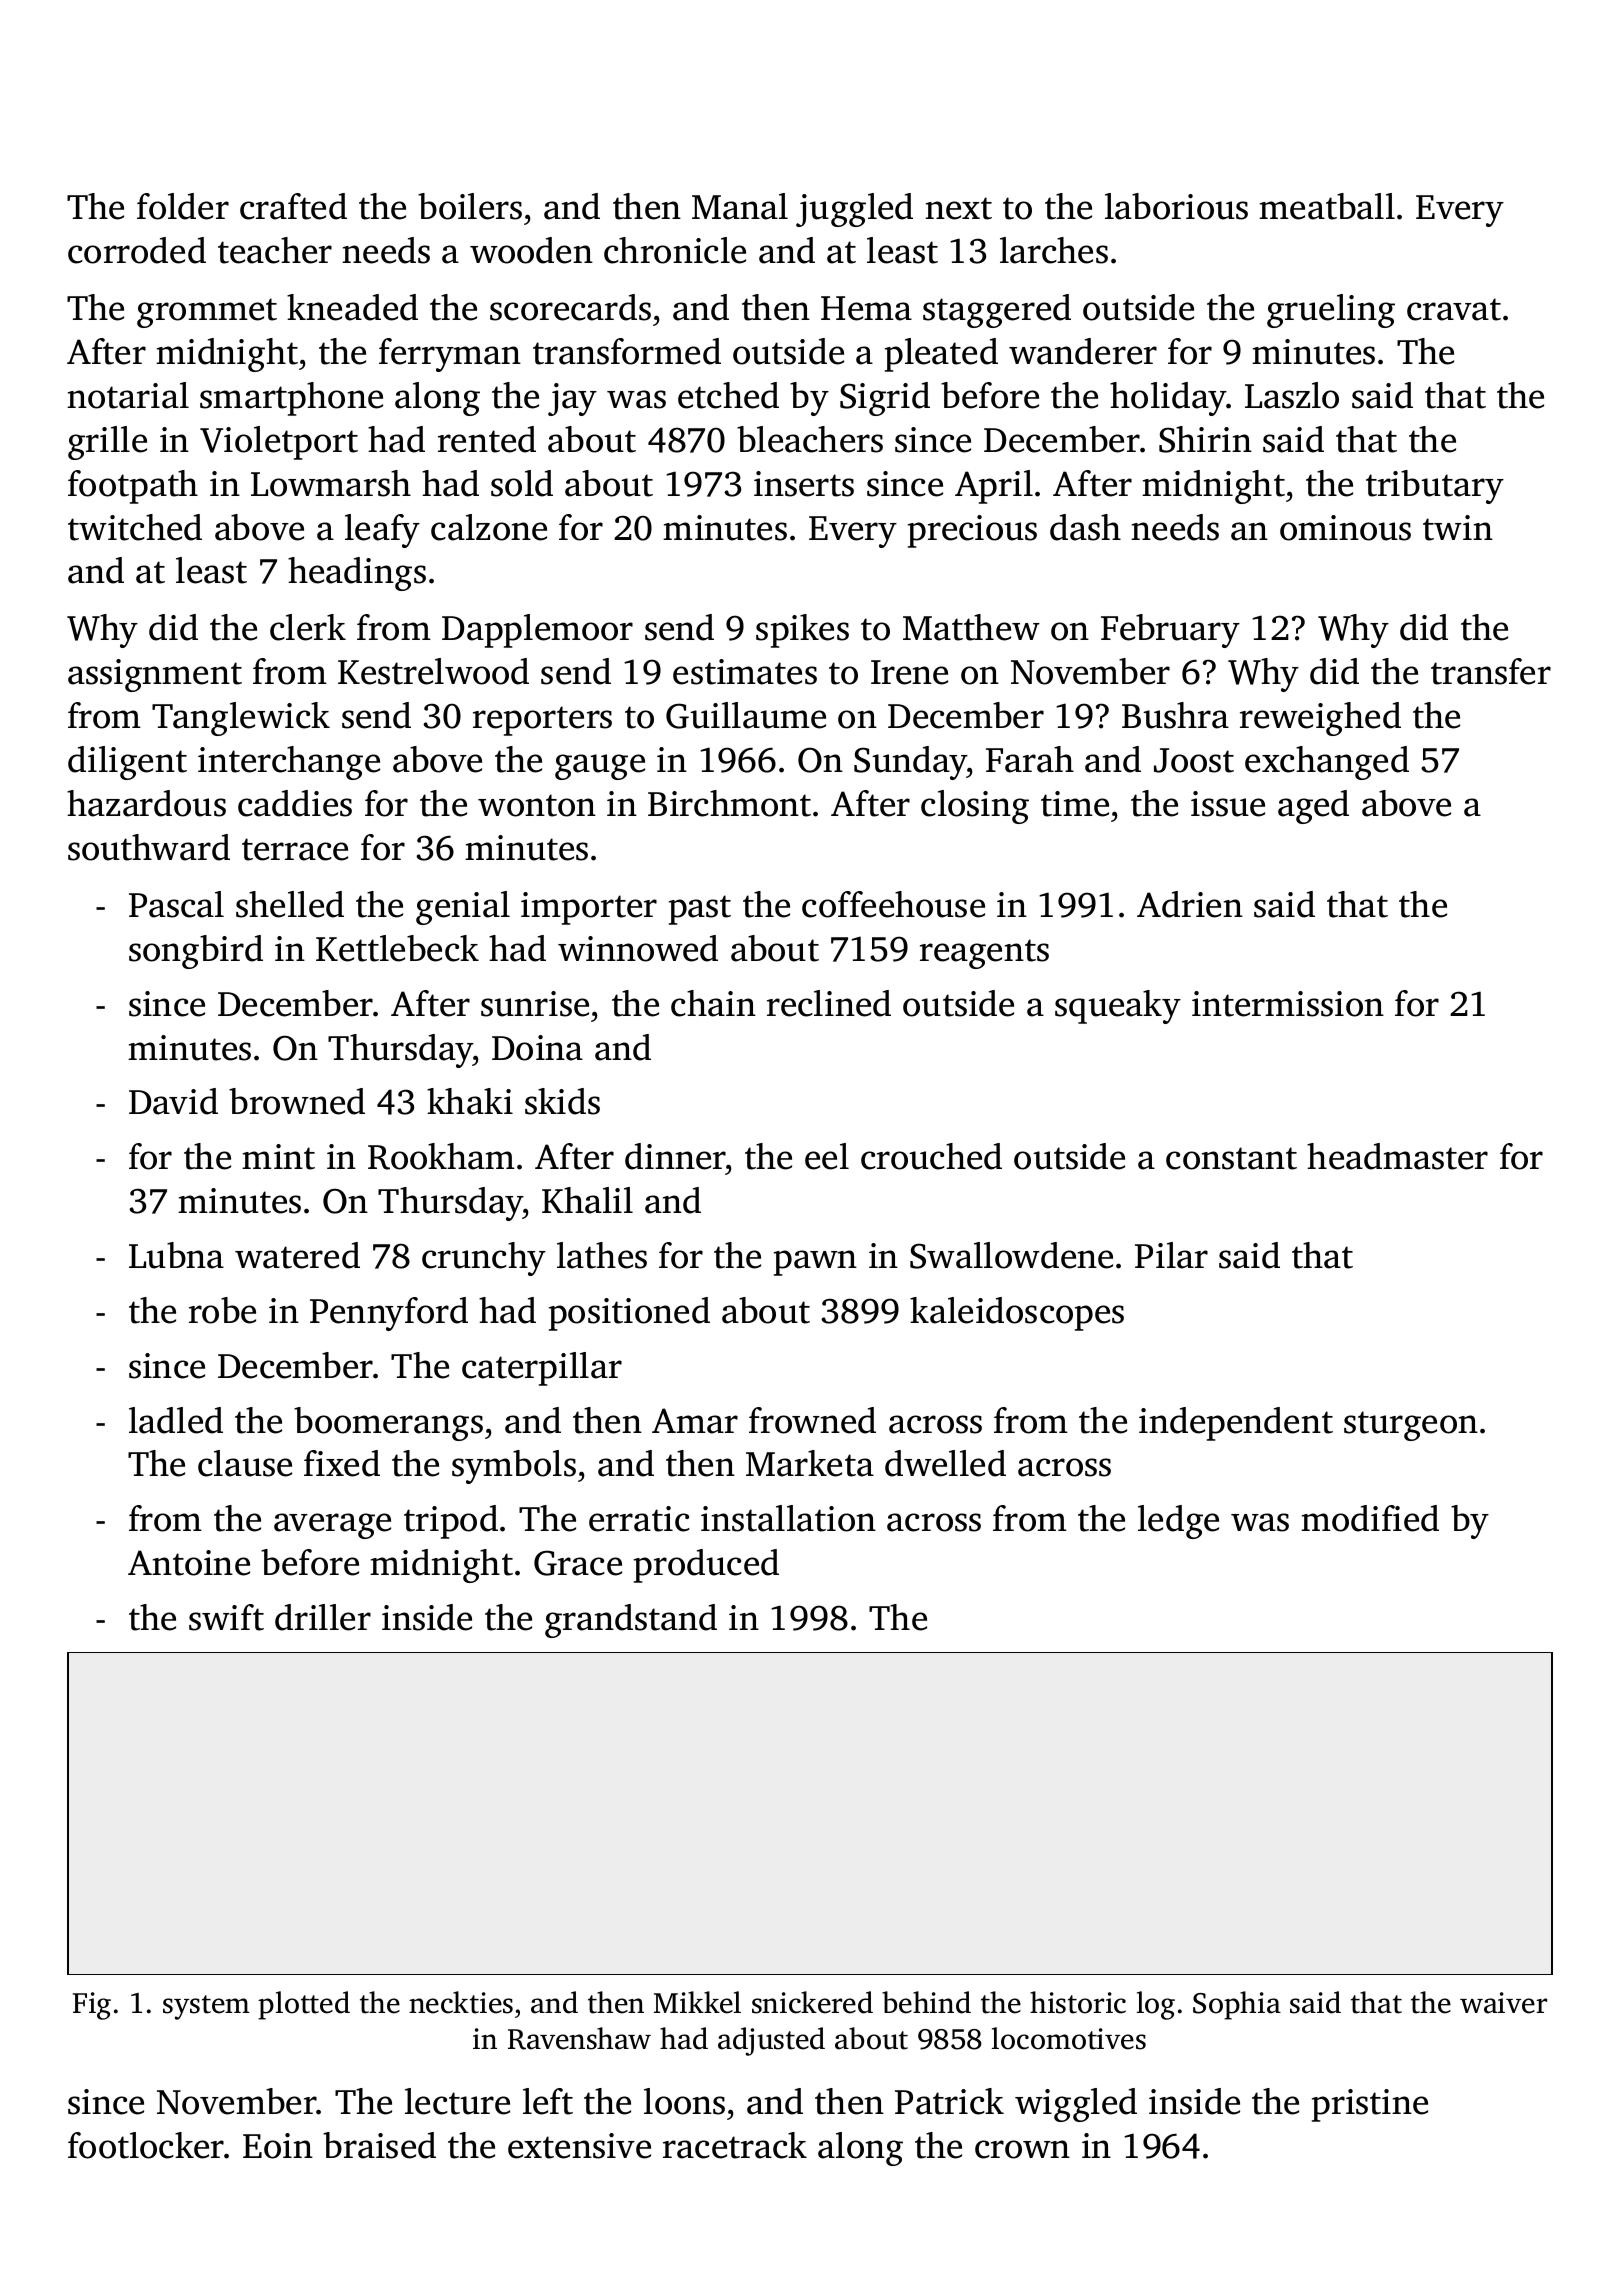 Image resolution: width=1620 pixels, height=2292 pixels. I want to click on Eoin, so click(278, 2146).
